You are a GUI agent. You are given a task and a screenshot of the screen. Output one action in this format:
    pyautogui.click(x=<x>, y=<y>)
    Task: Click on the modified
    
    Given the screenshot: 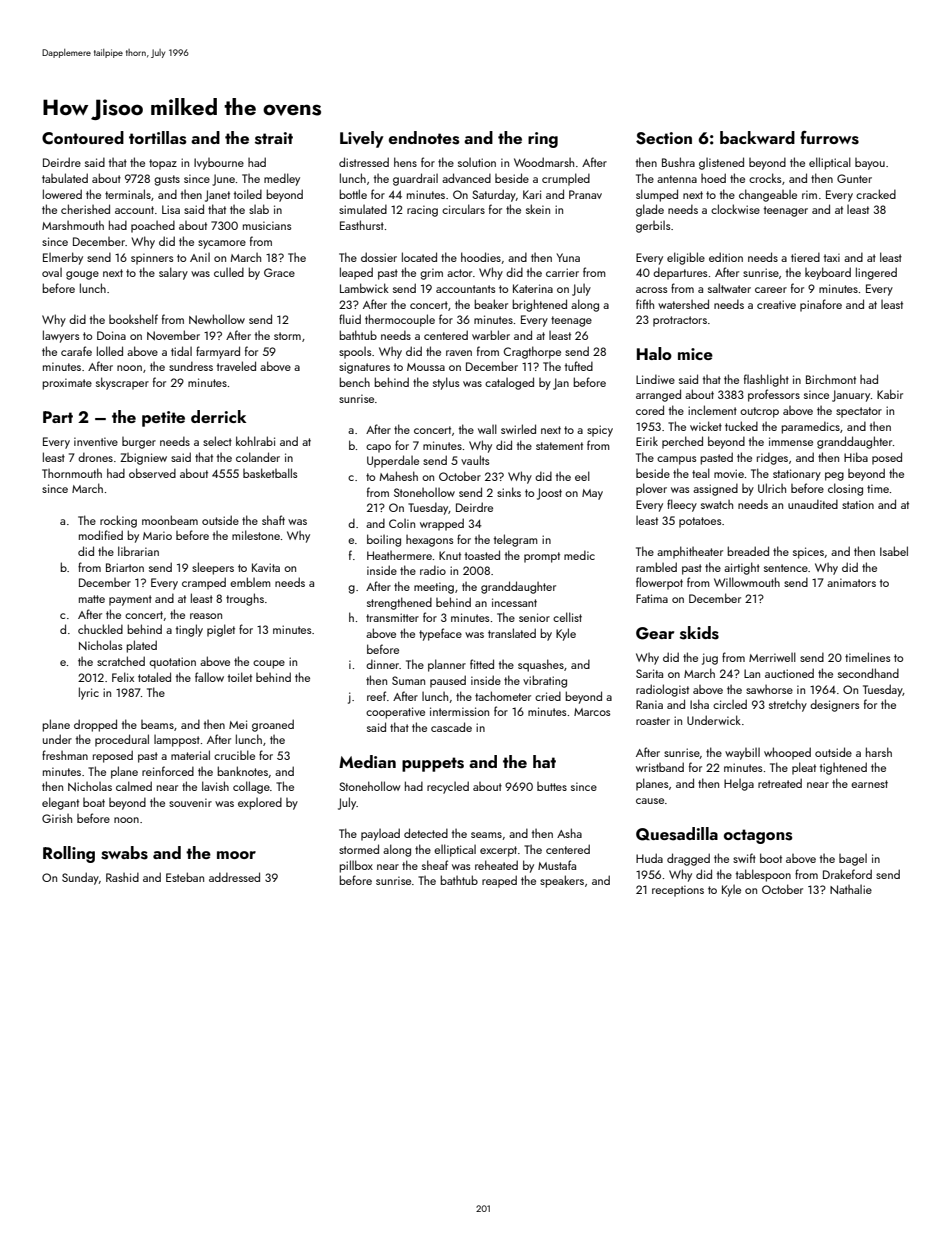 What is the action you would take?
    pyautogui.click(x=101, y=535)
